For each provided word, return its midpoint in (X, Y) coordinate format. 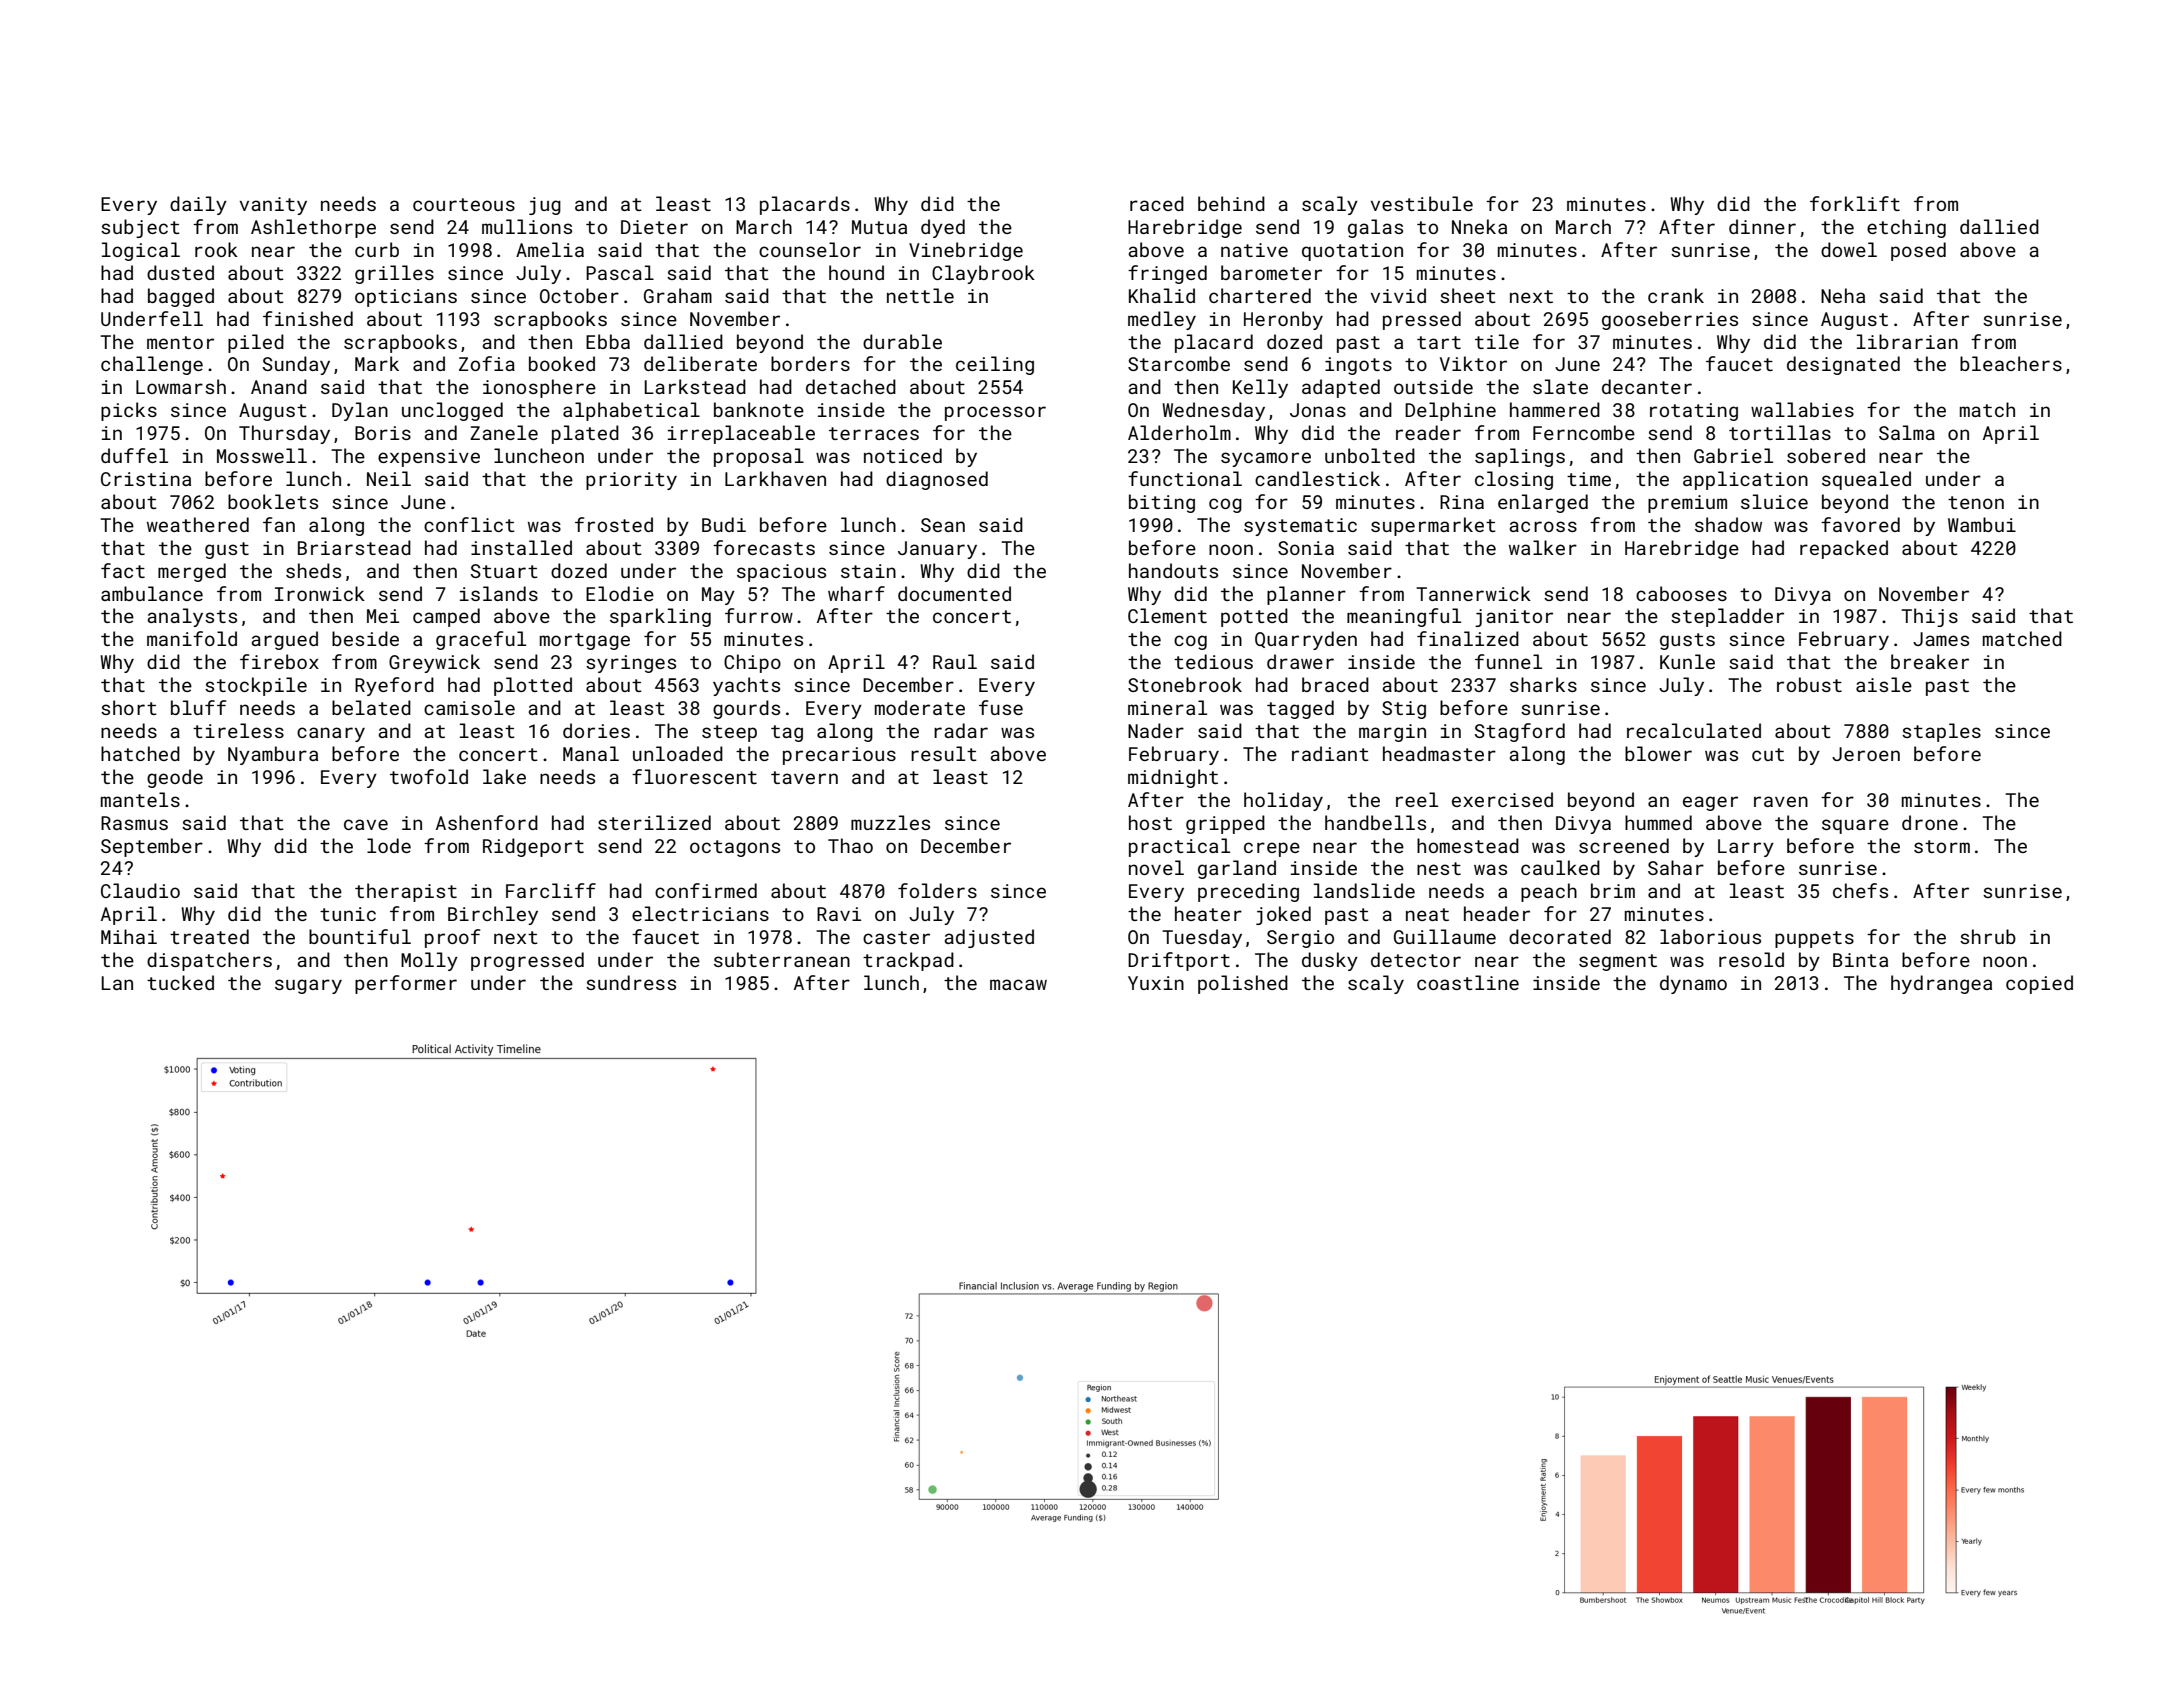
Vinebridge (966, 251)
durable (902, 341)
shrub (1988, 936)
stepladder (1727, 617)
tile (1497, 341)
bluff (198, 707)
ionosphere (539, 388)
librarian (1907, 341)
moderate (920, 707)
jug (545, 206)
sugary (308, 986)
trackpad (908, 961)
